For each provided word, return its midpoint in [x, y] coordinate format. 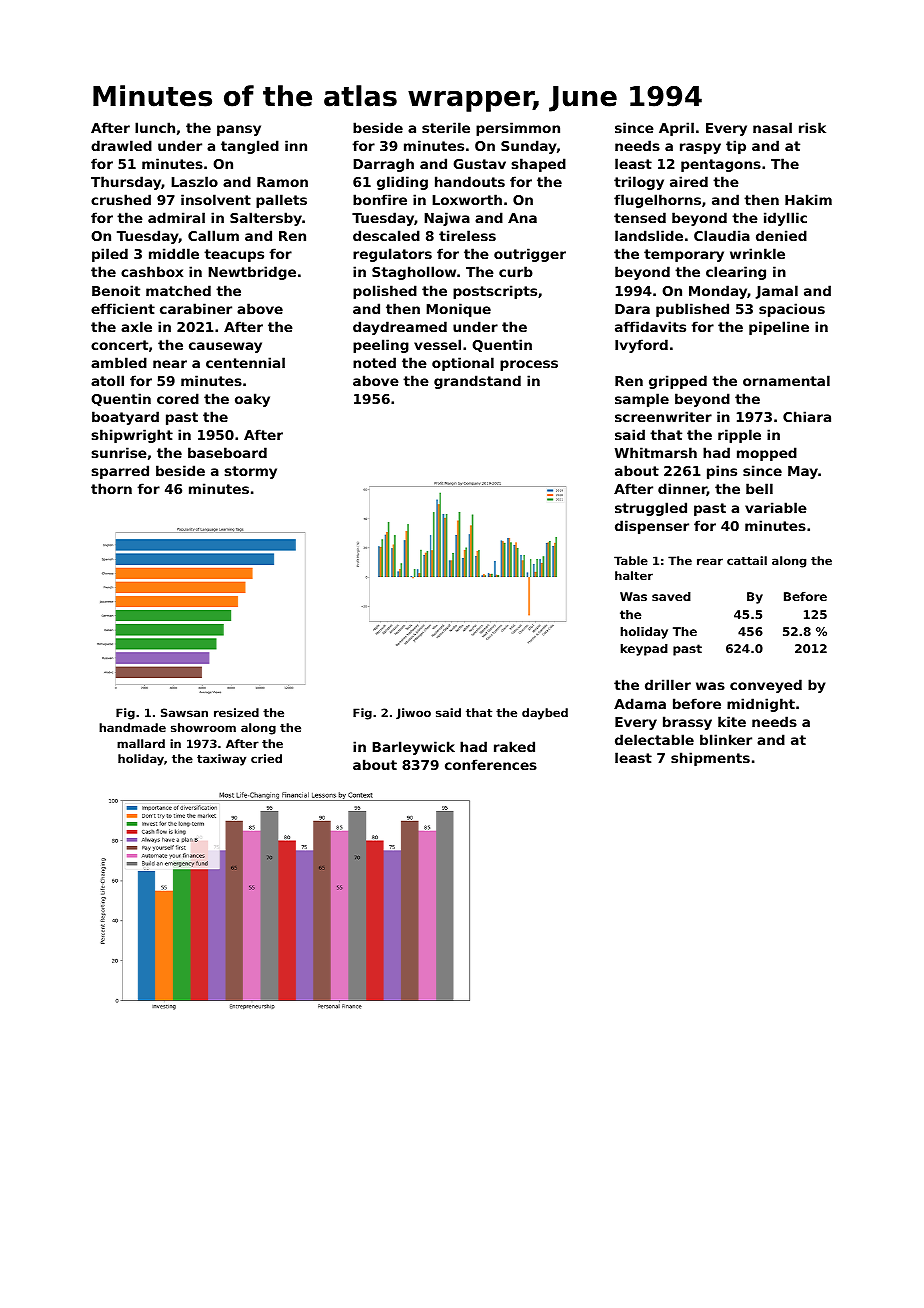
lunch [155, 127]
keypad [644, 650]
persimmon [518, 129]
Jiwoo [413, 713]
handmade [132, 727]
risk [812, 127]
